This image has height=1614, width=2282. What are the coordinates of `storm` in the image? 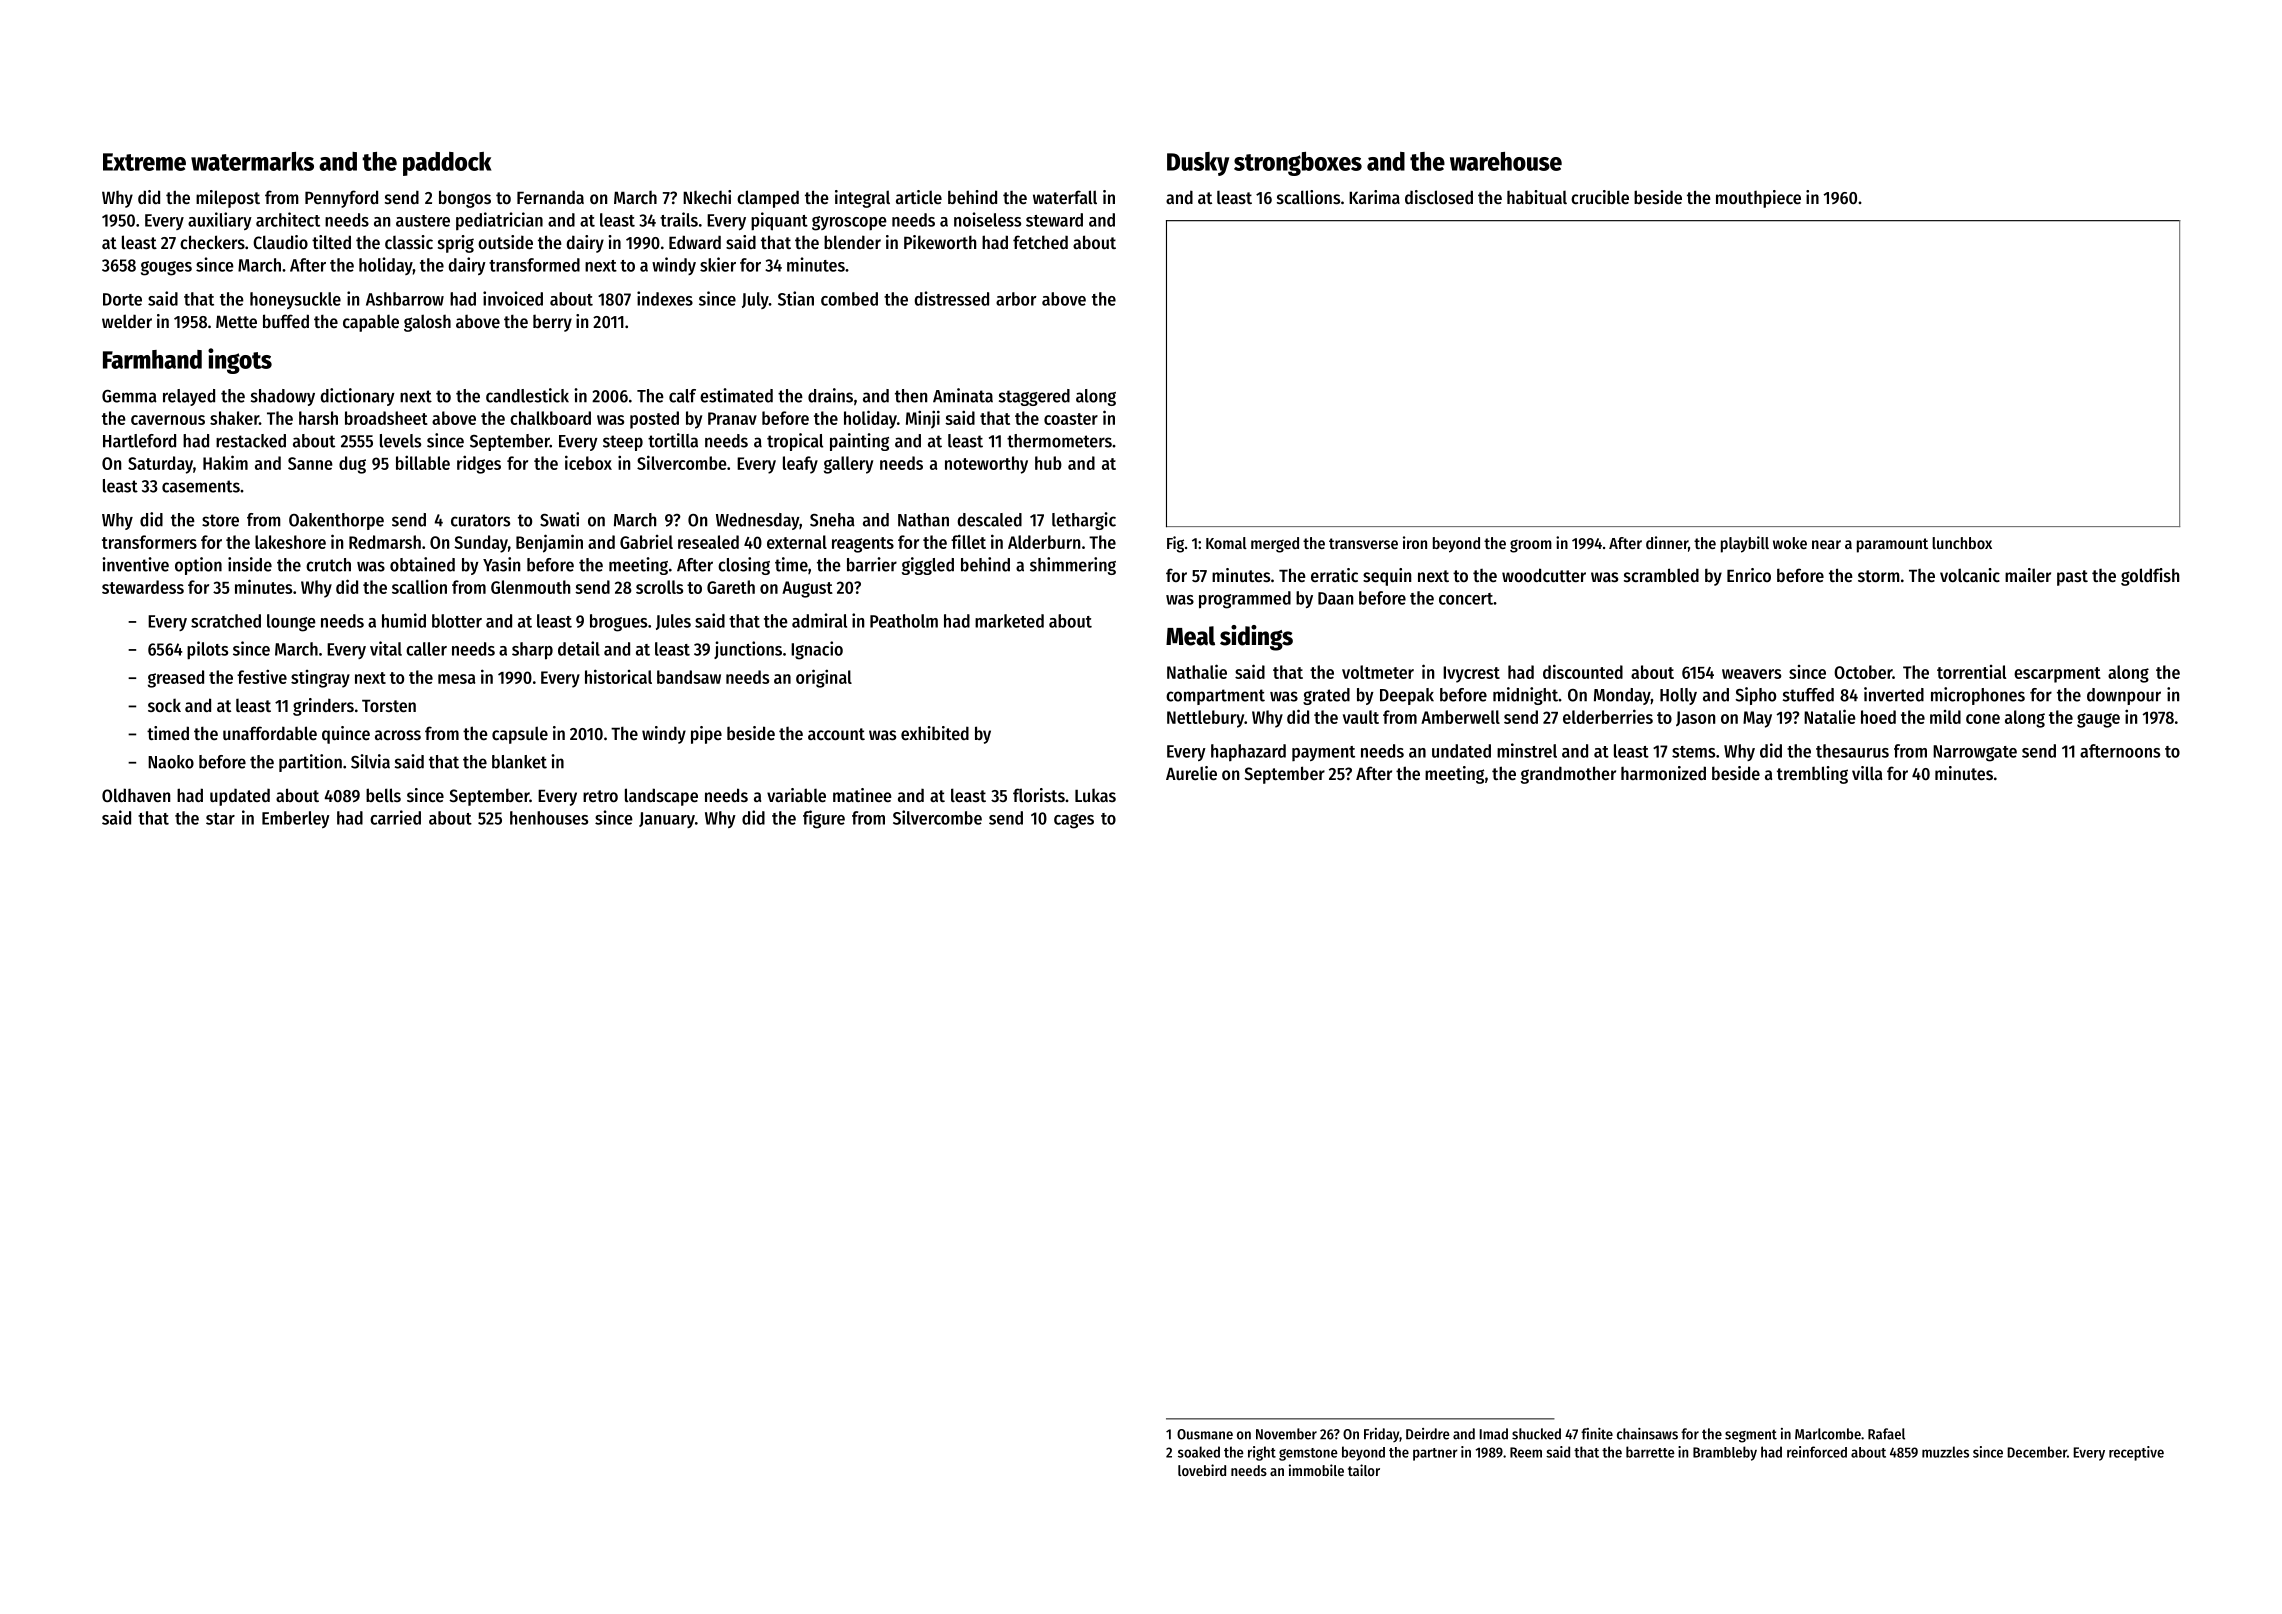 It's located at (1879, 576).
